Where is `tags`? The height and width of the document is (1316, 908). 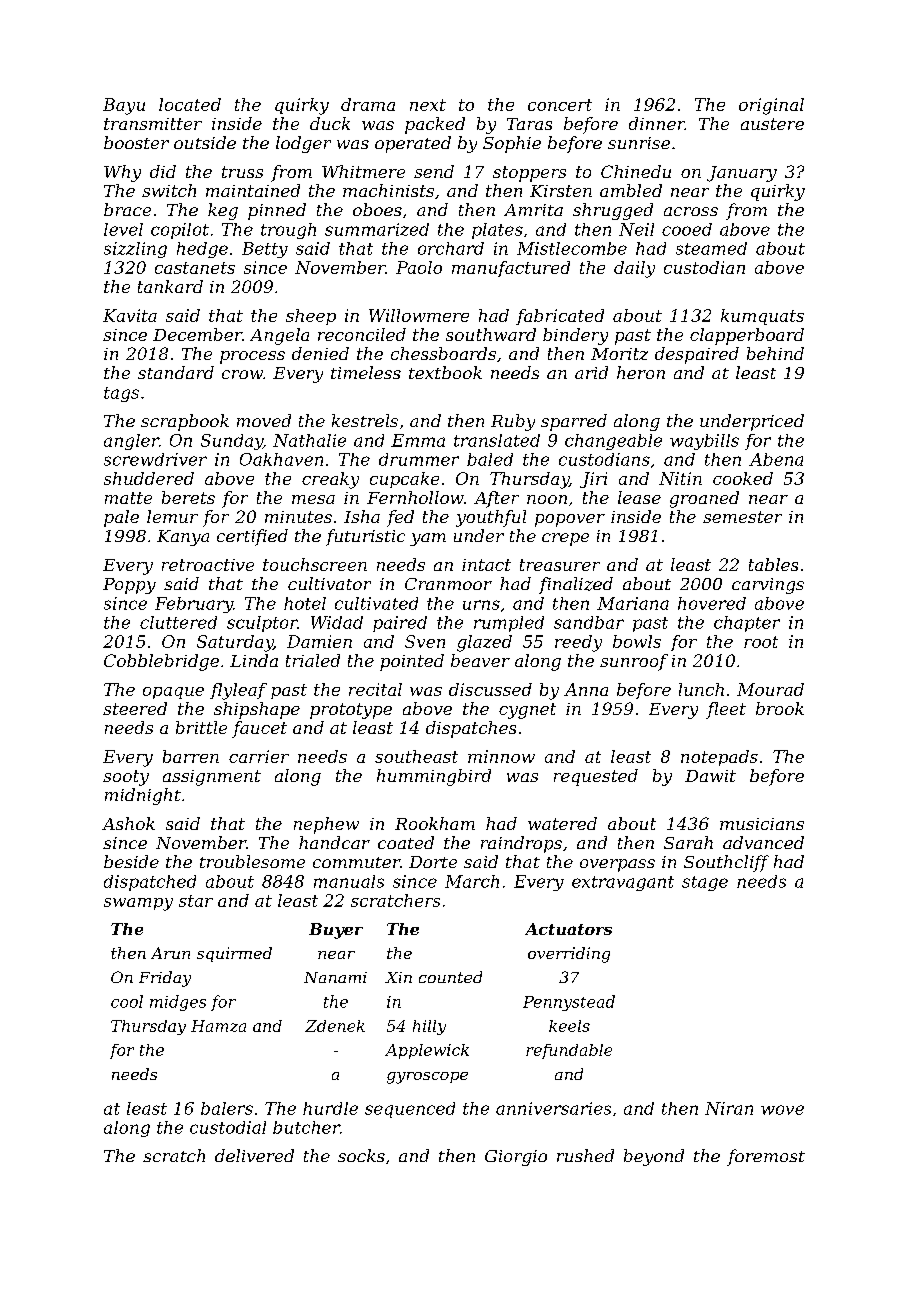
tags is located at coordinates (121, 394).
